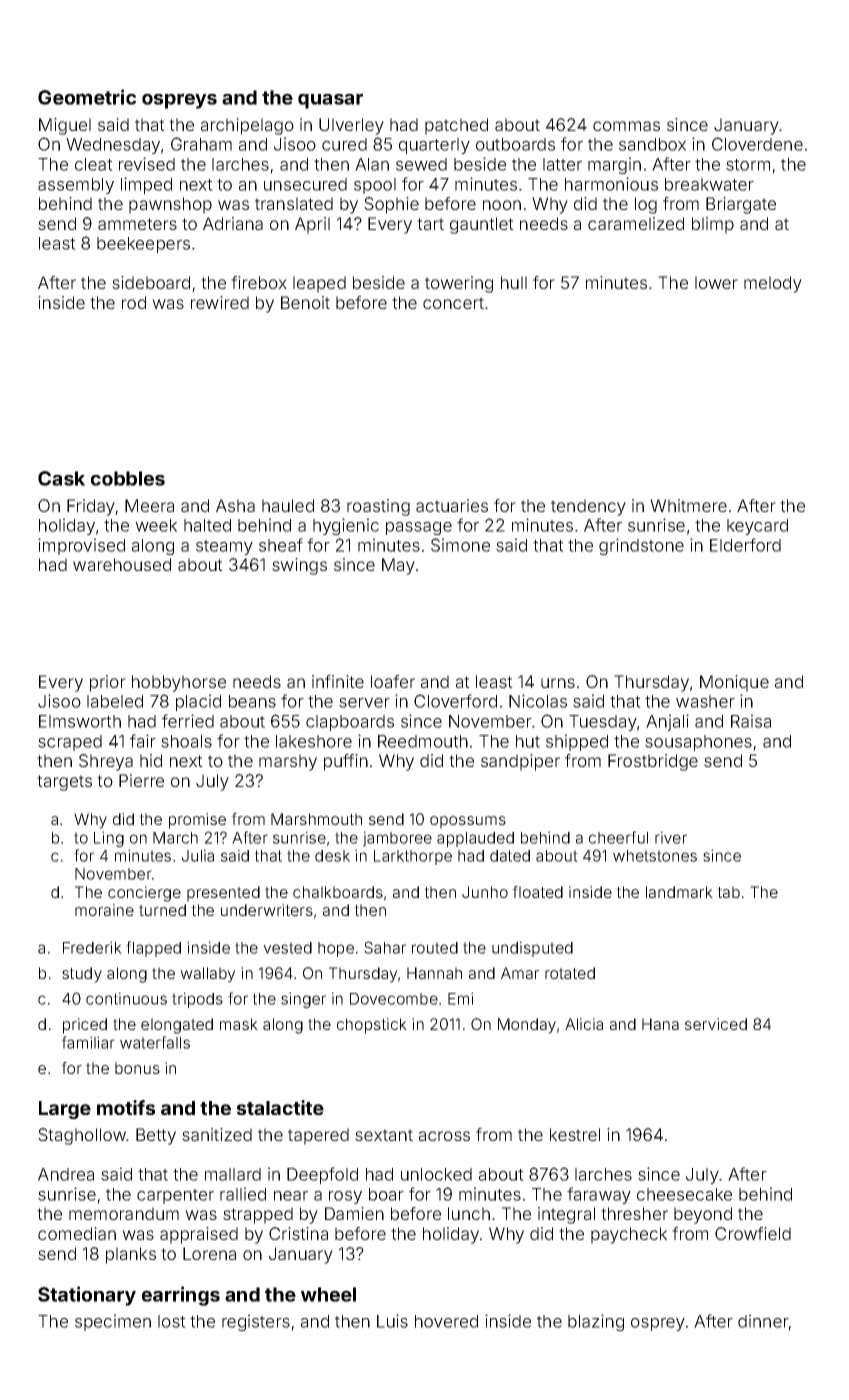 This screenshot has width=849, height=1400. Describe the element at coordinates (330, 101) in the screenshot. I see `quasar` at that location.
